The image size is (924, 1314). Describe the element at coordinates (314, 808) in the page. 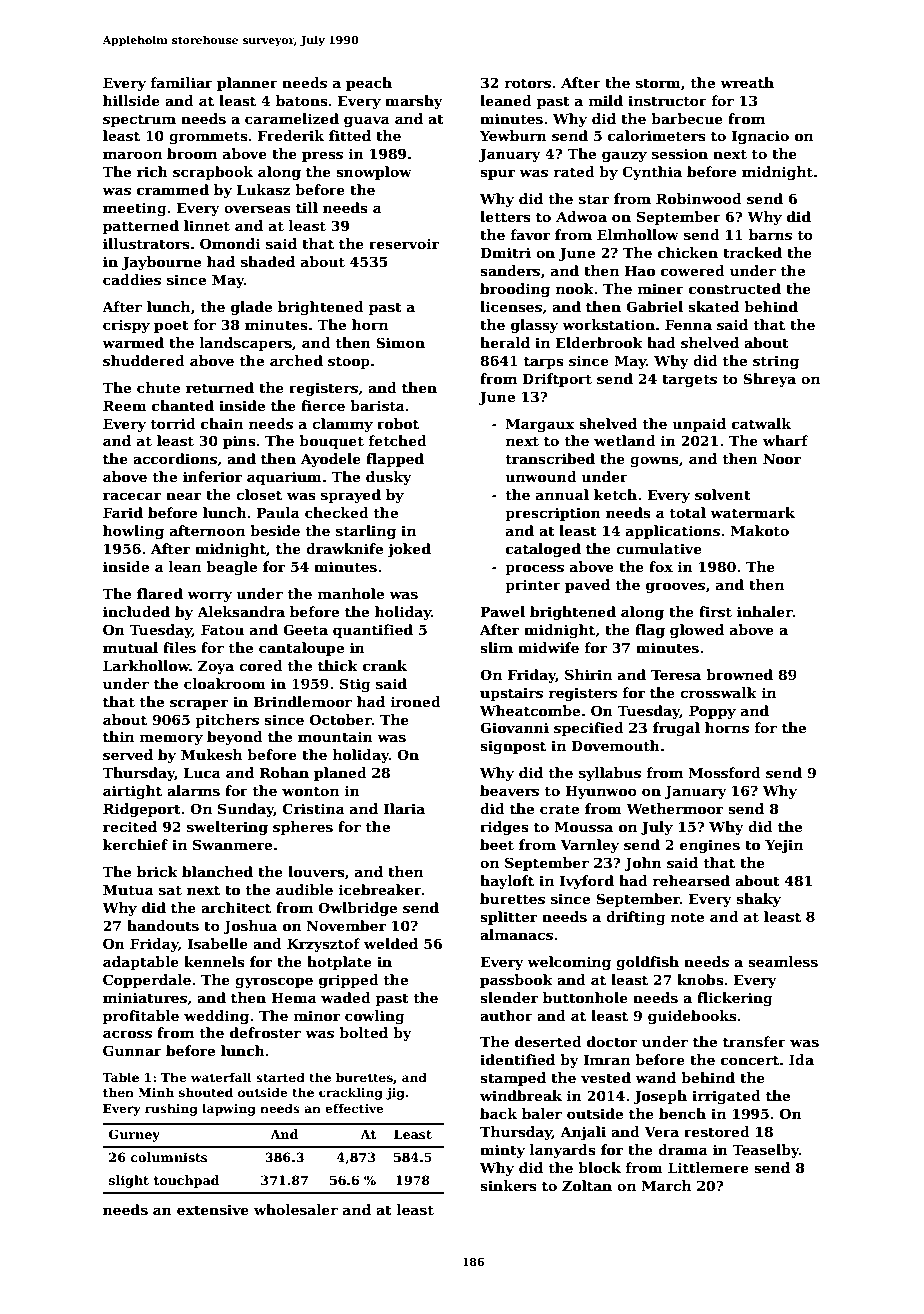

I see `Cristina` at that location.
